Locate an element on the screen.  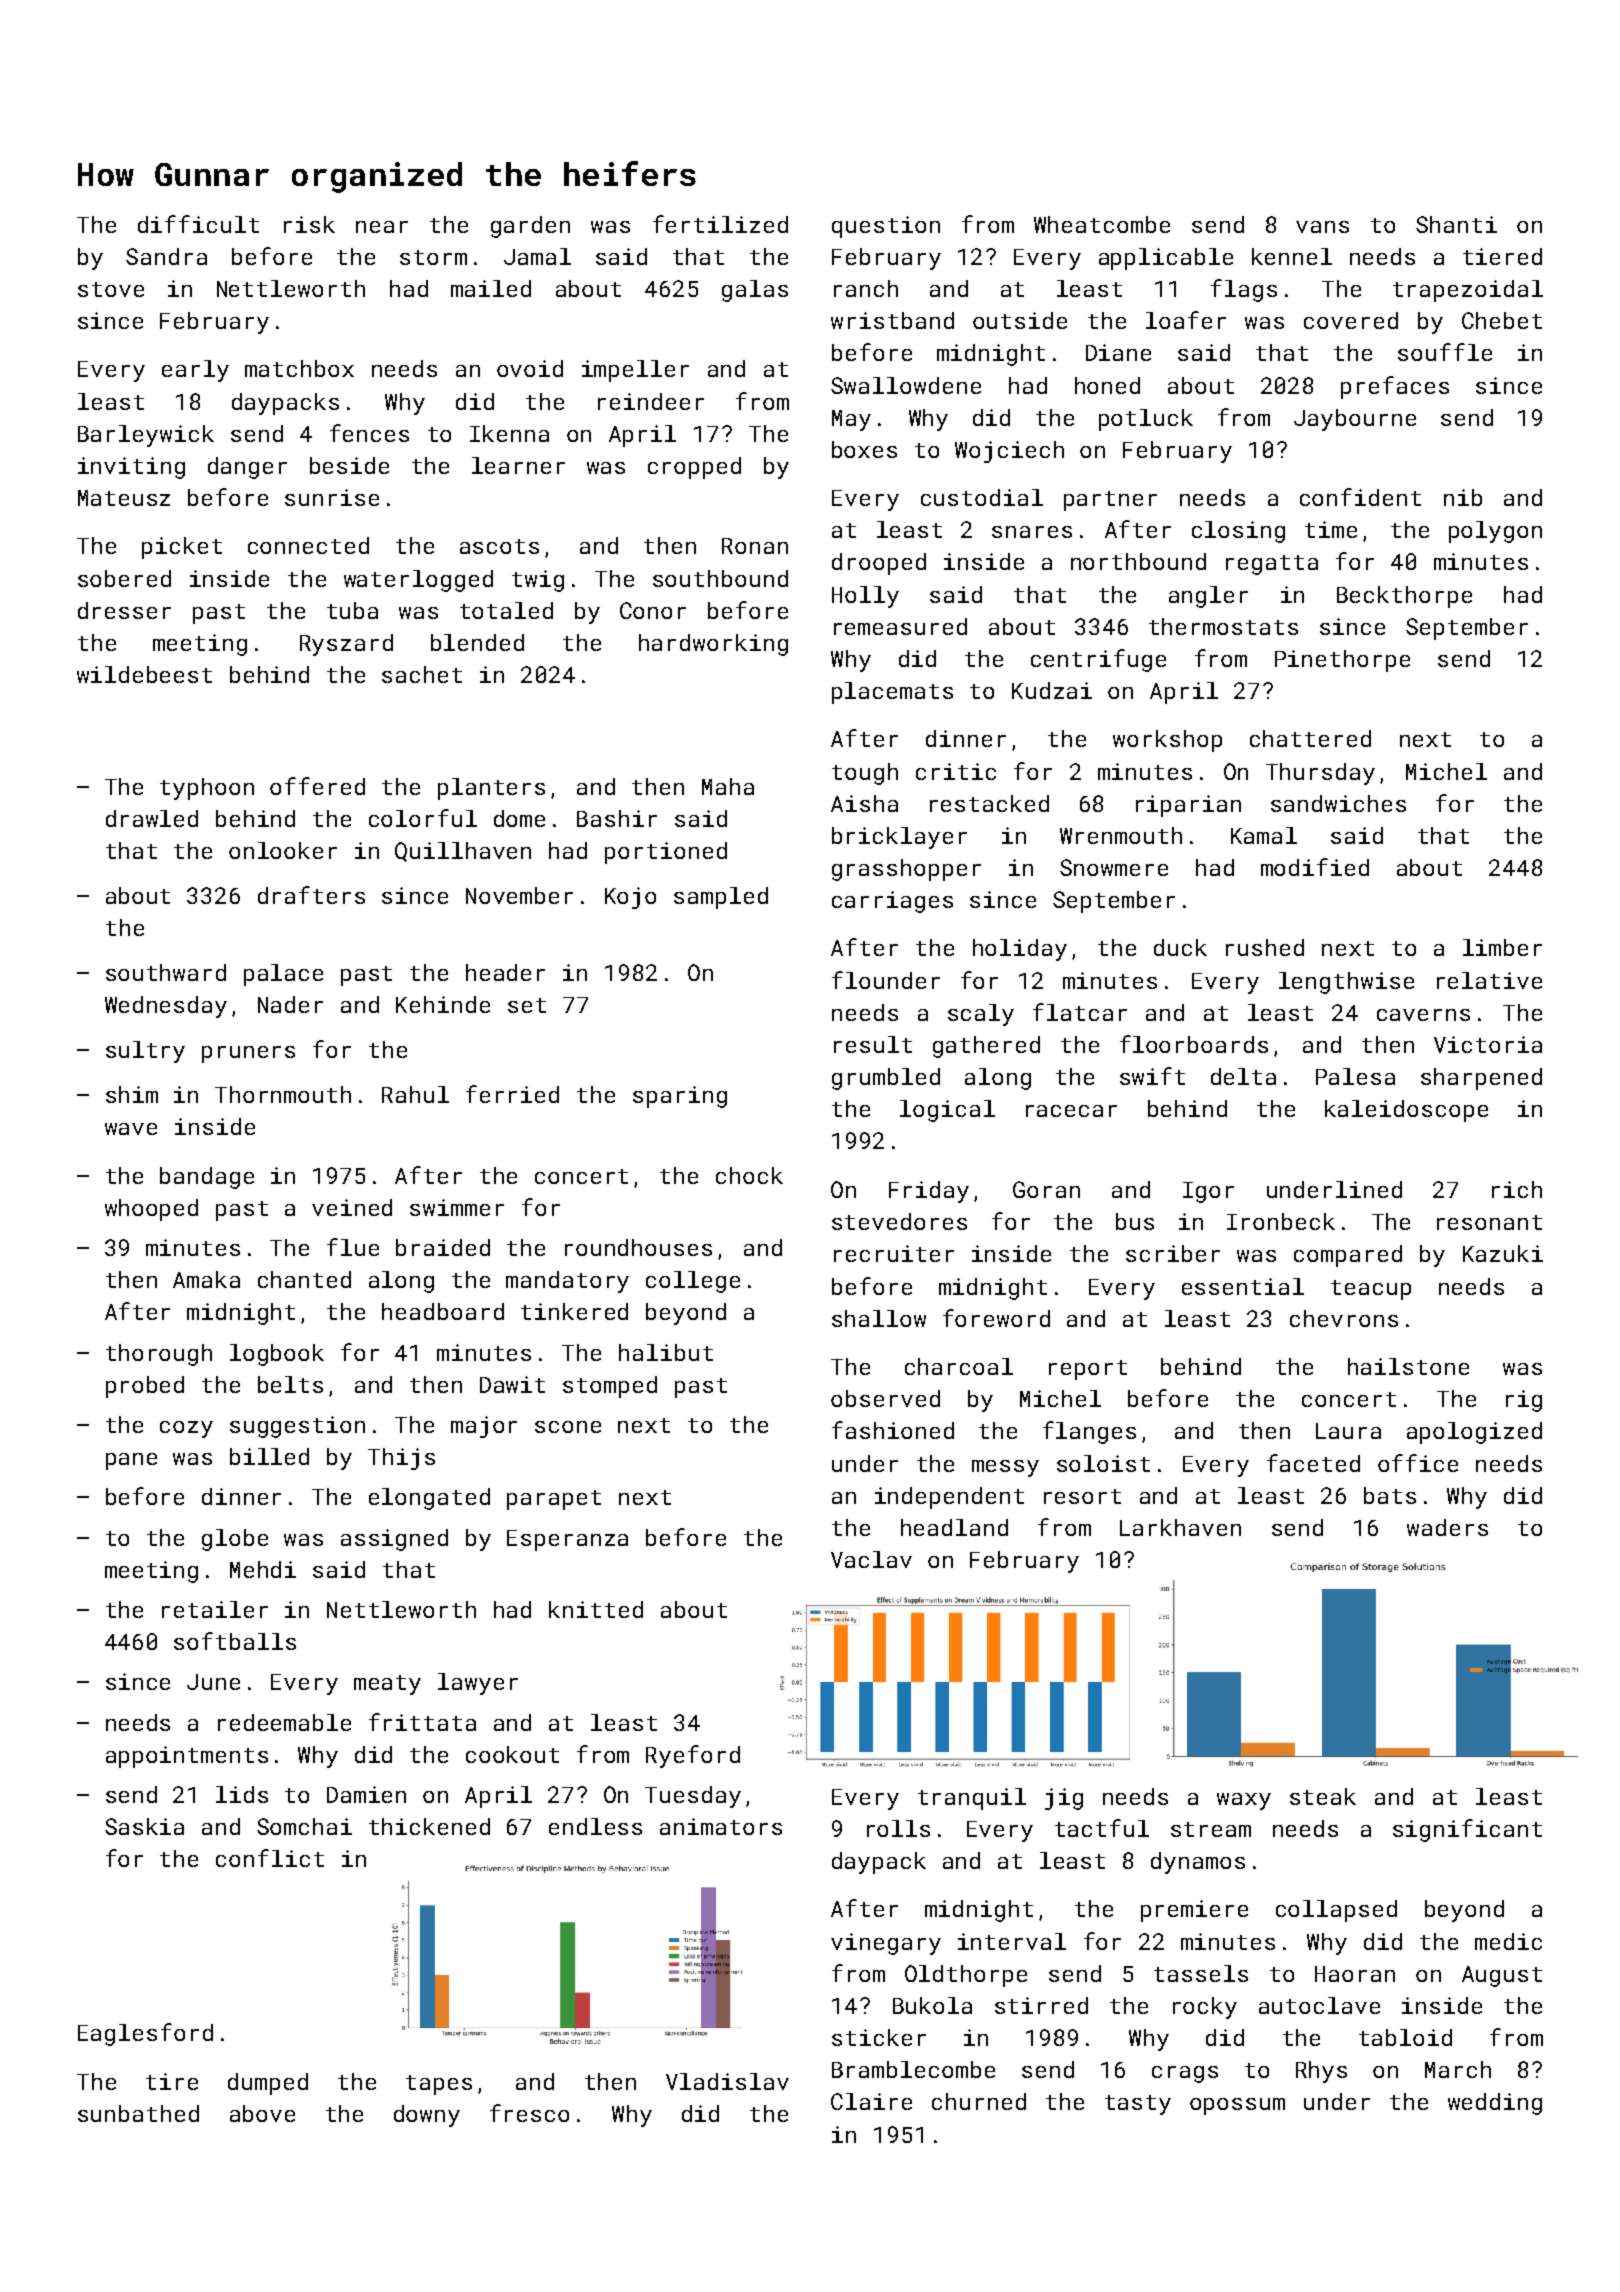
animators is located at coordinates (721, 1826).
